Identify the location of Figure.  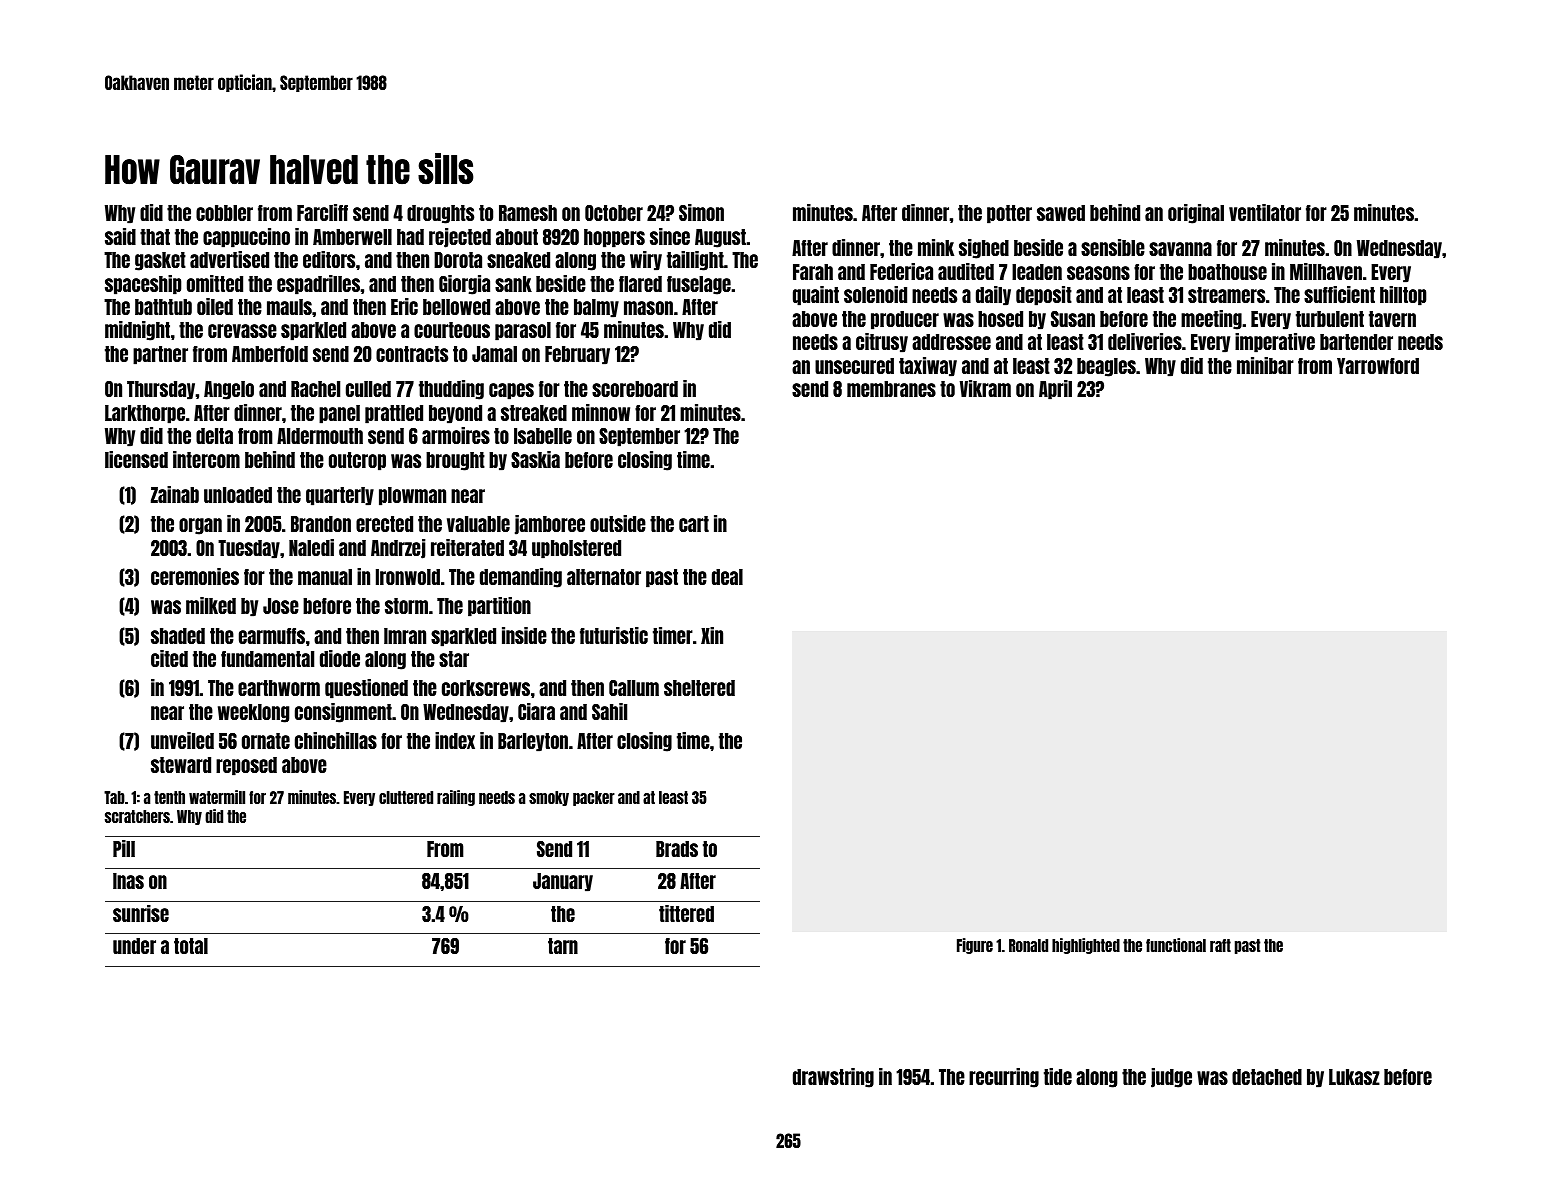
(975, 946).
